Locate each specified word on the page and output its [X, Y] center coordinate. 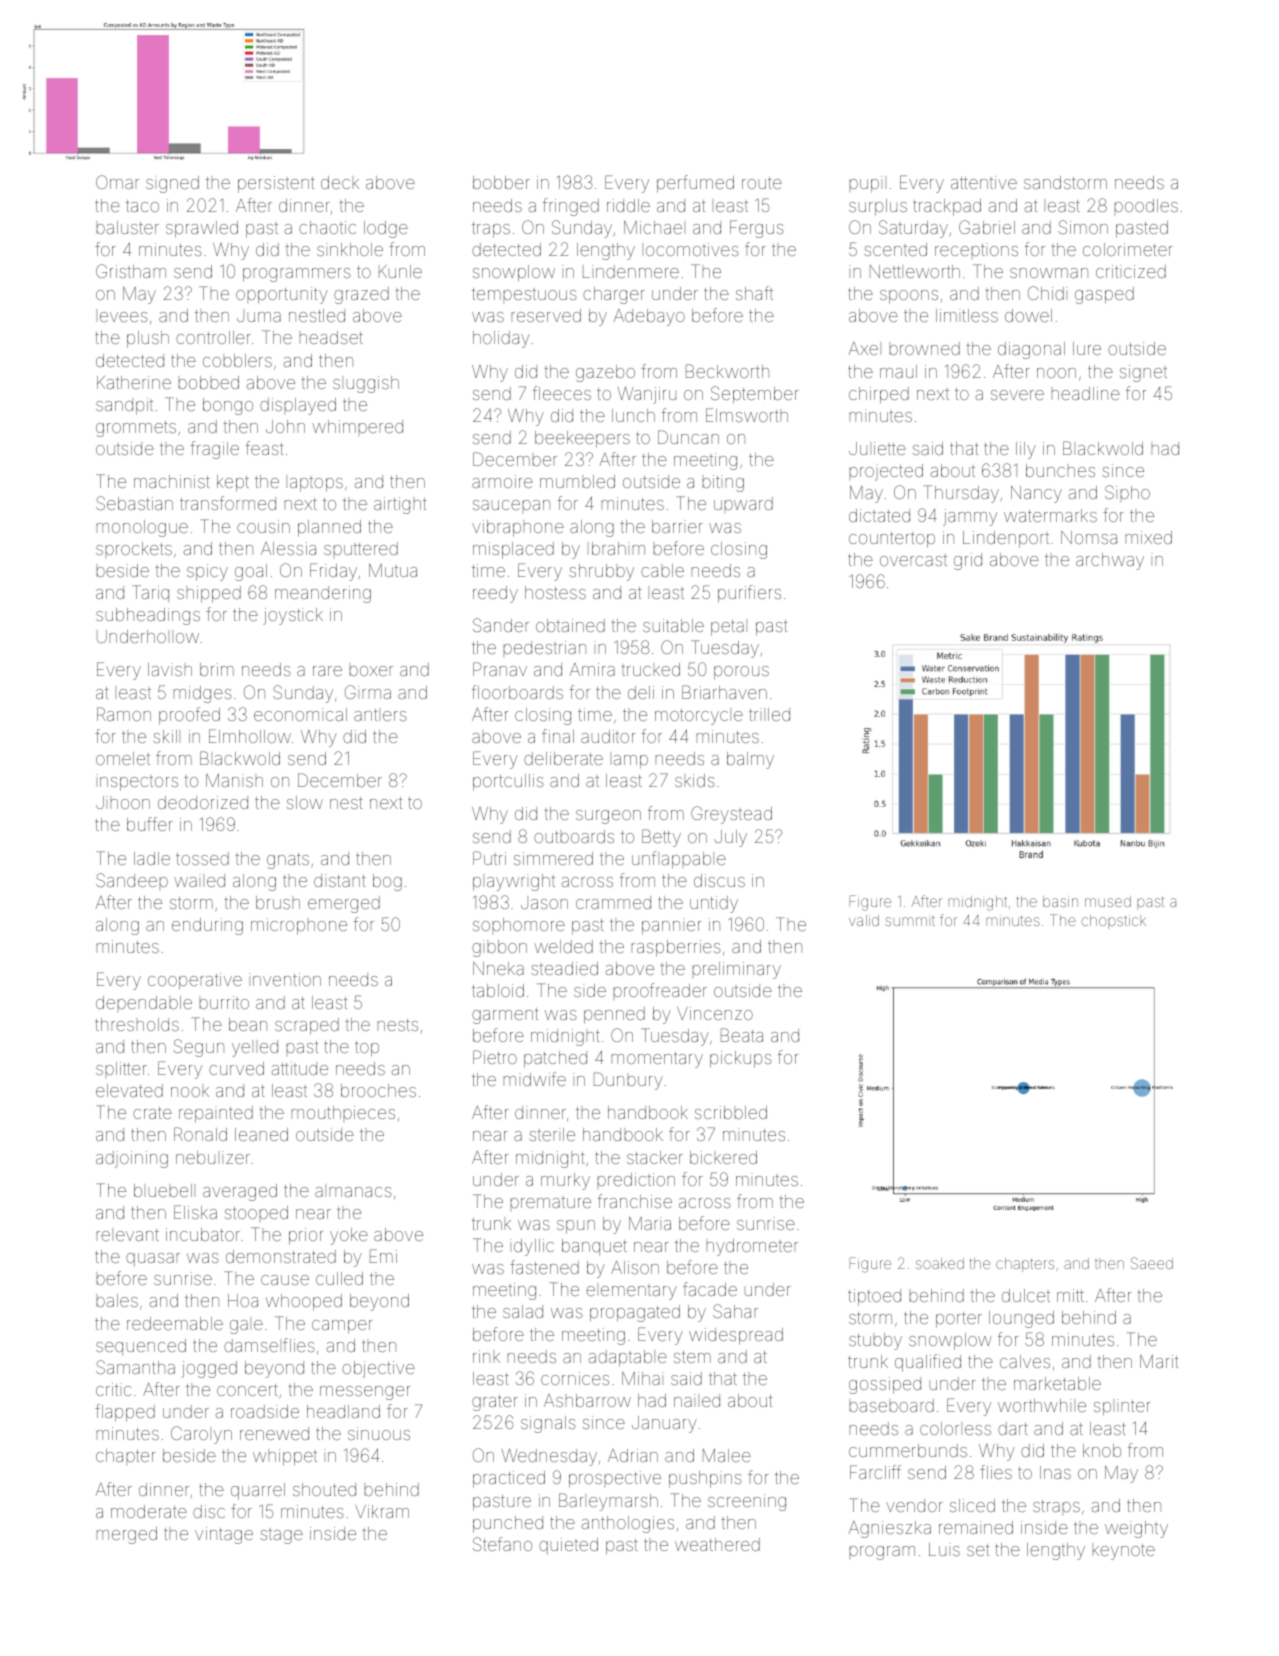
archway [1110, 561]
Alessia [288, 548]
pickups [741, 1059]
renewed [274, 1433]
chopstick [1113, 922]
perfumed [695, 184]
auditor [608, 736]
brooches [378, 1090]
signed [172, 184]
